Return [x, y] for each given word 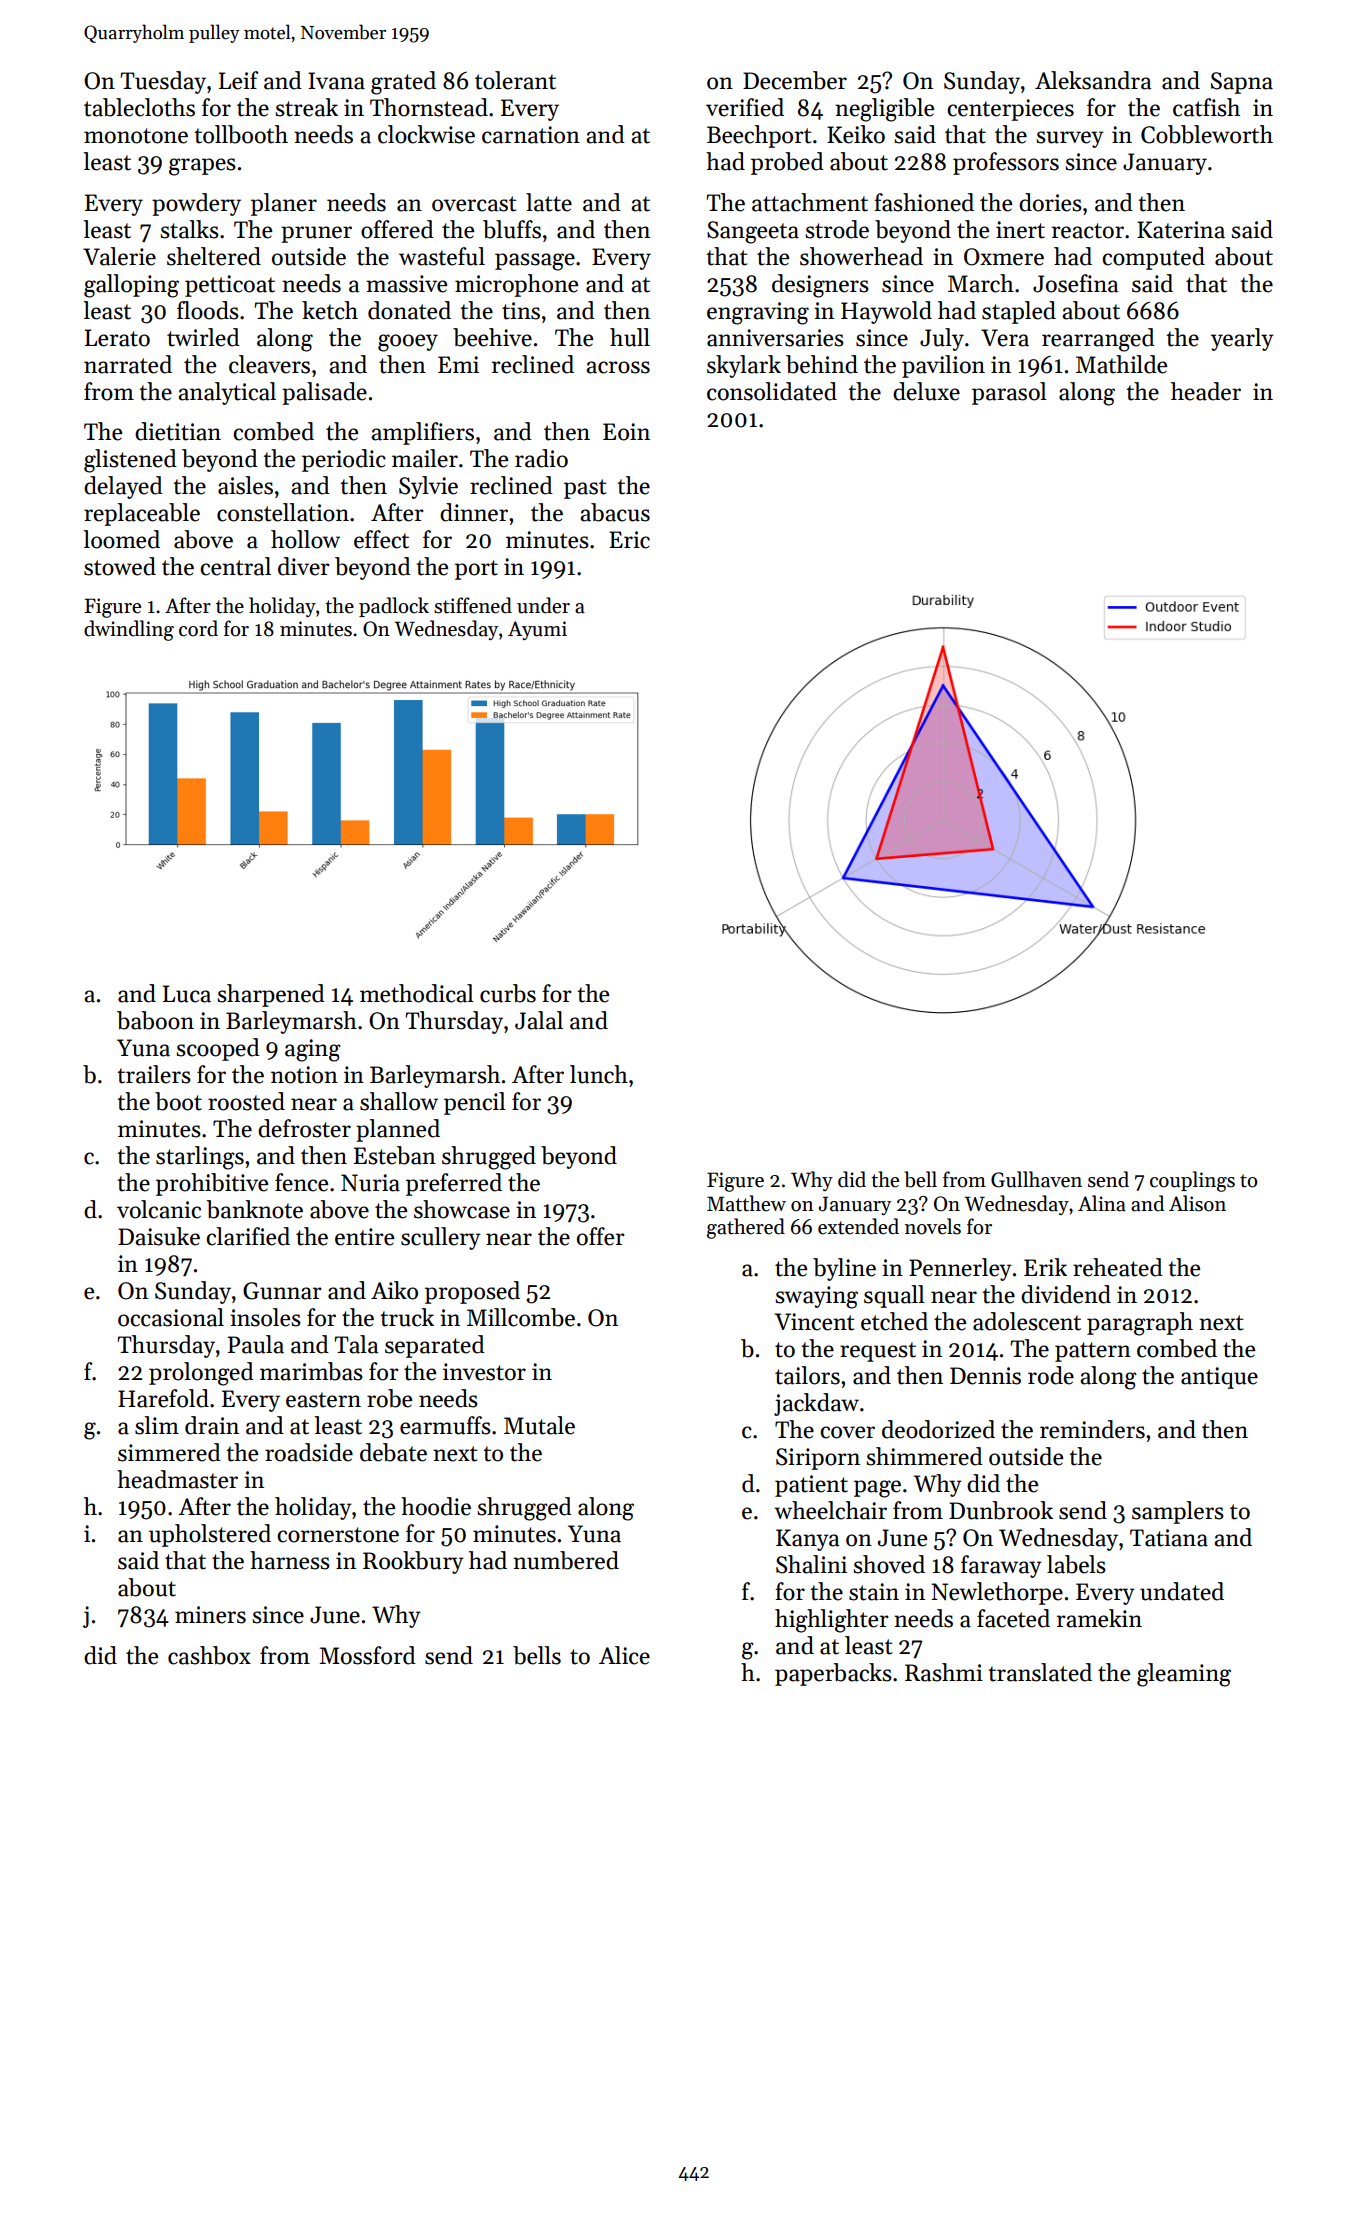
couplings [1192, 1181]
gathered [746, 1228]
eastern [323, 1400]
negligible [884, 110]
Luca [187, 994]
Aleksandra [1093, 80]
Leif [238, 80]
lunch [599, 1074]
